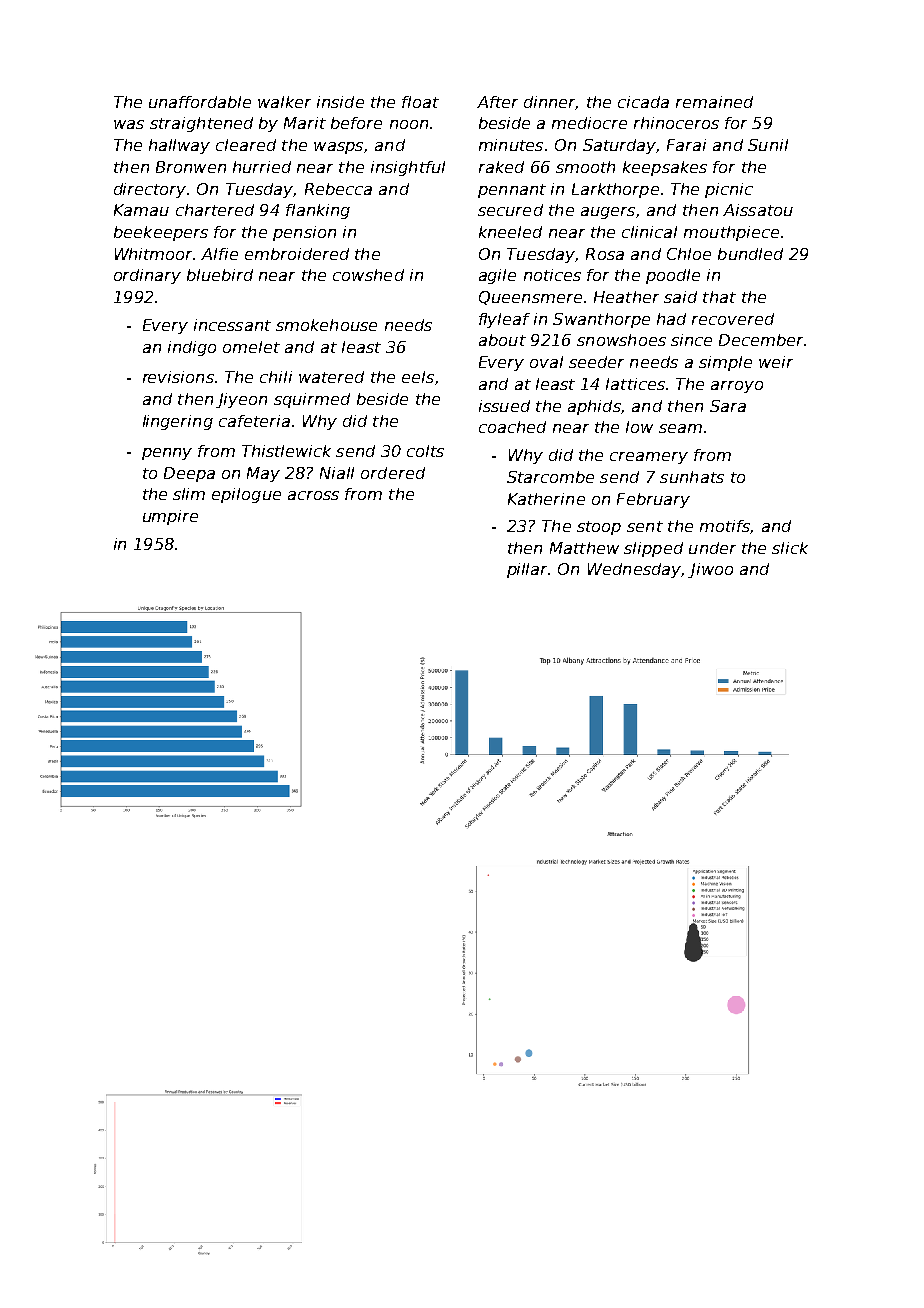 Image resolution: width=924 pixels, height=1308 pixels. What do you see at coordinates (584, 548) in the screenshot?
I see `Matthew` at bounding box center [584, 548].
